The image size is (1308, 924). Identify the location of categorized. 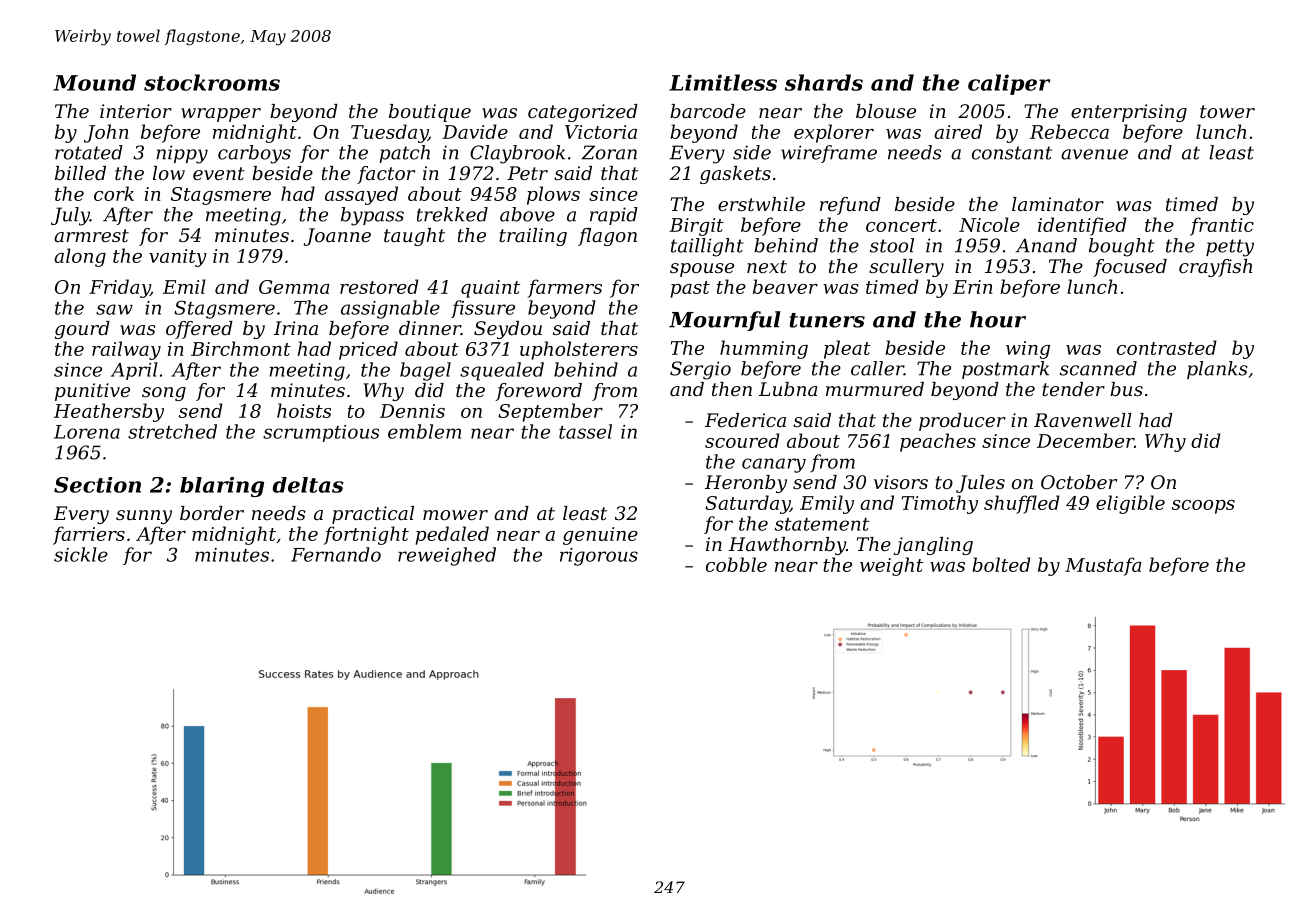
(583, 113).
